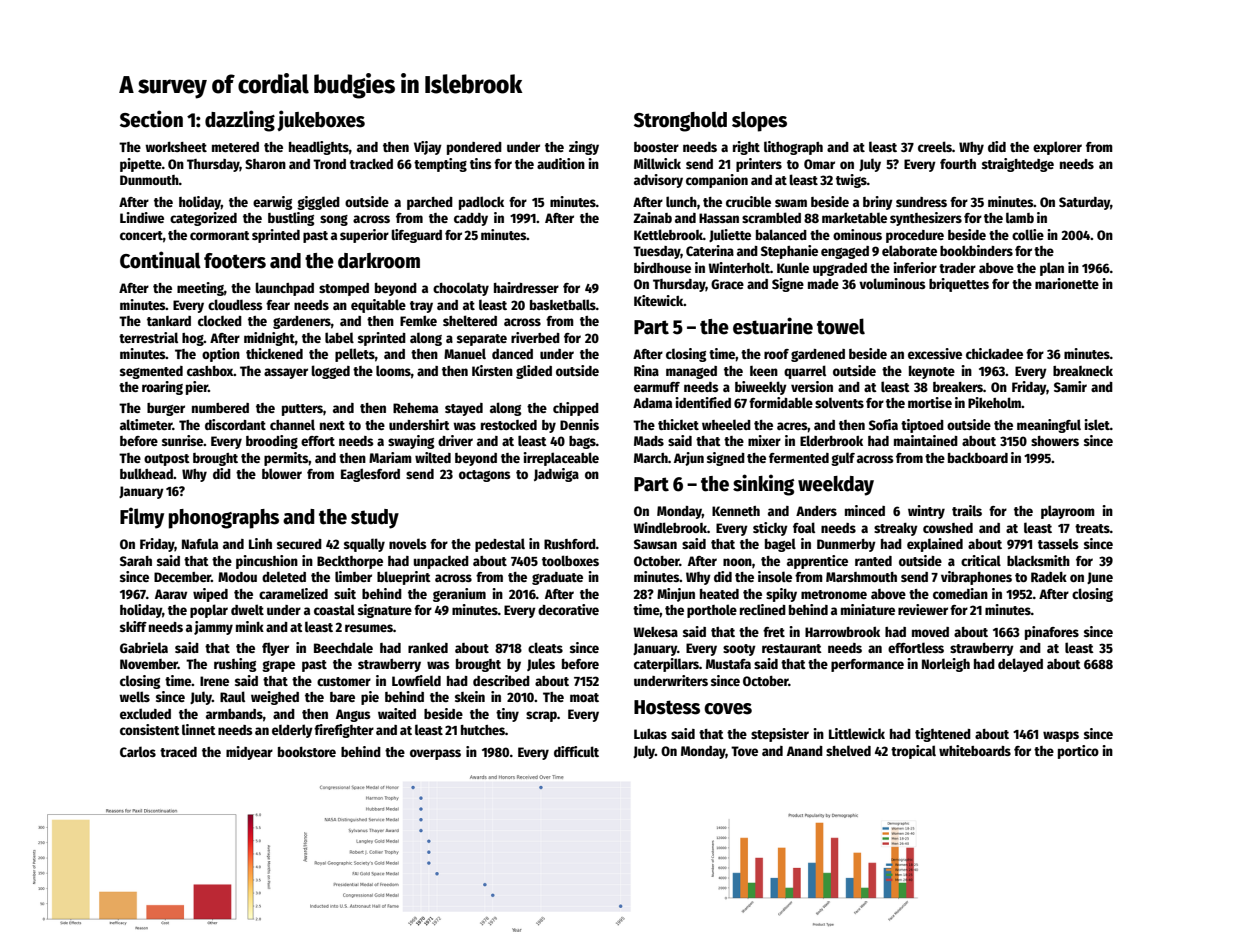 The image size is (1233, 952). What do you see at coordinates (146, 473) in the screenshot?
I see `bulkhead` at bounding box center [146, 473].
